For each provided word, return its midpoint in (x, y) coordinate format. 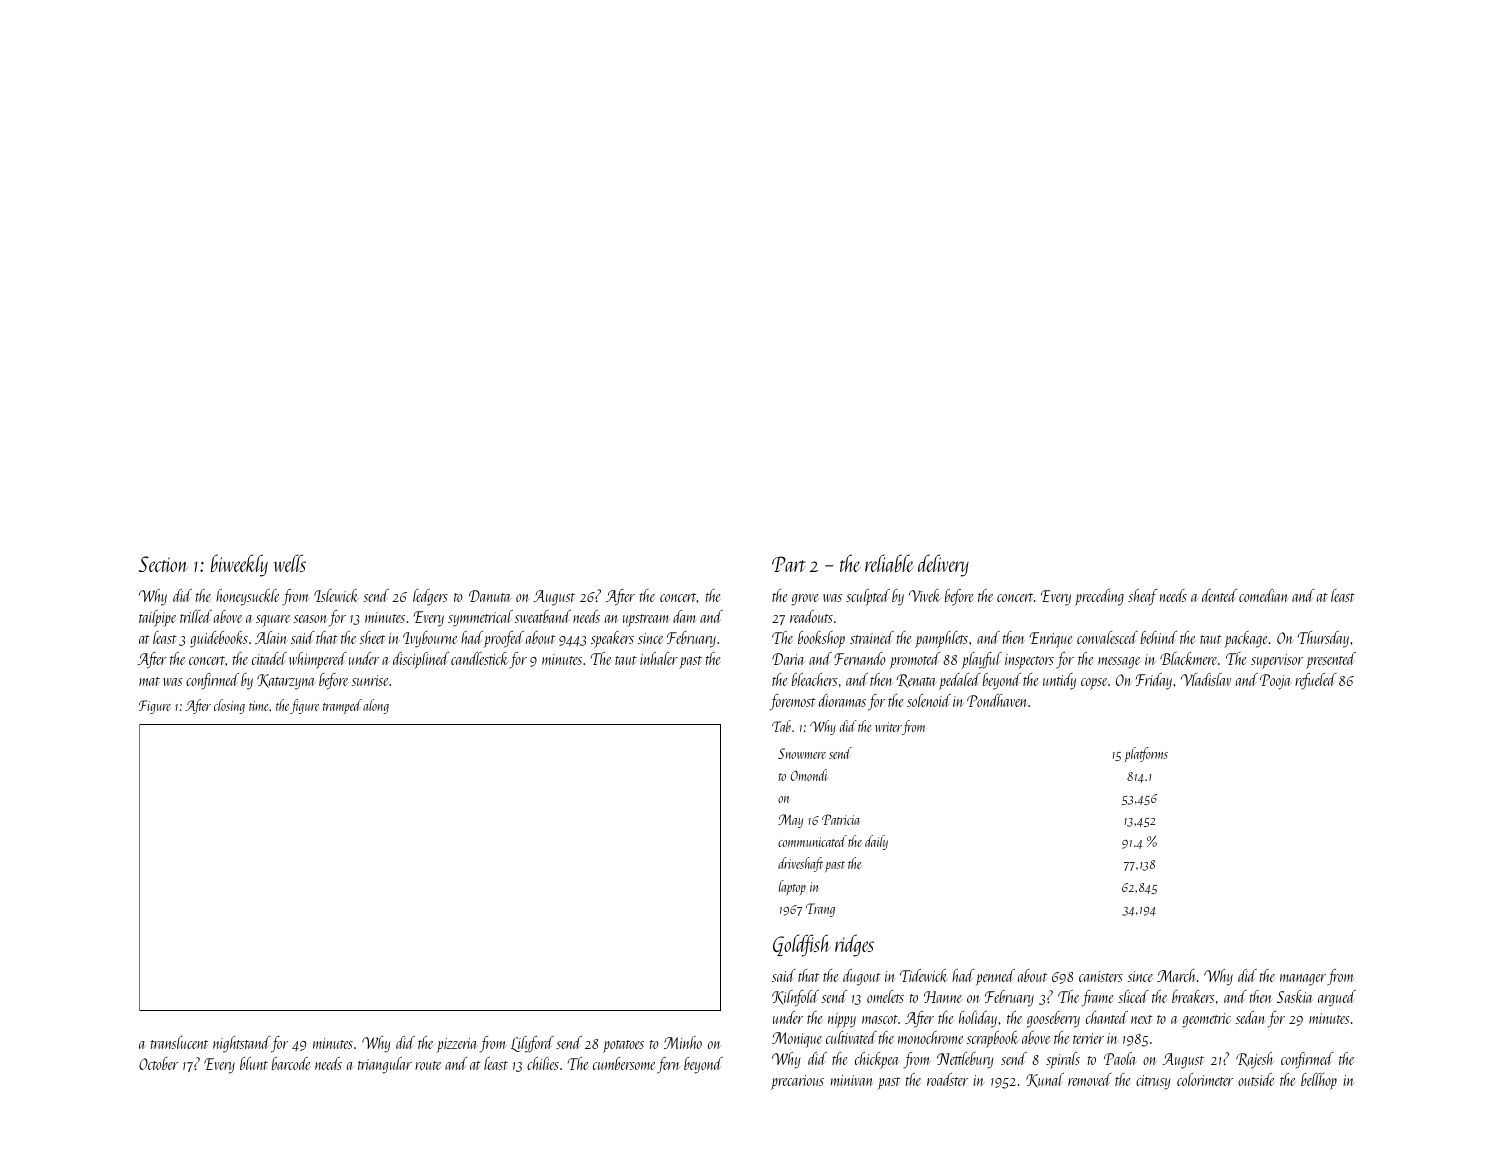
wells (290, 563)
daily (876, 842)
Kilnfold (795, 998)
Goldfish (801, 945)
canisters (1101, 976)
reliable (889, 563)
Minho (683, 1042)
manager (1303, 980)
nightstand (242, 1044)
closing (229, 706)
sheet (372, 637)
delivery (943, 565)
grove (805, 600)
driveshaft (800, 864)
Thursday (1323, 639)
